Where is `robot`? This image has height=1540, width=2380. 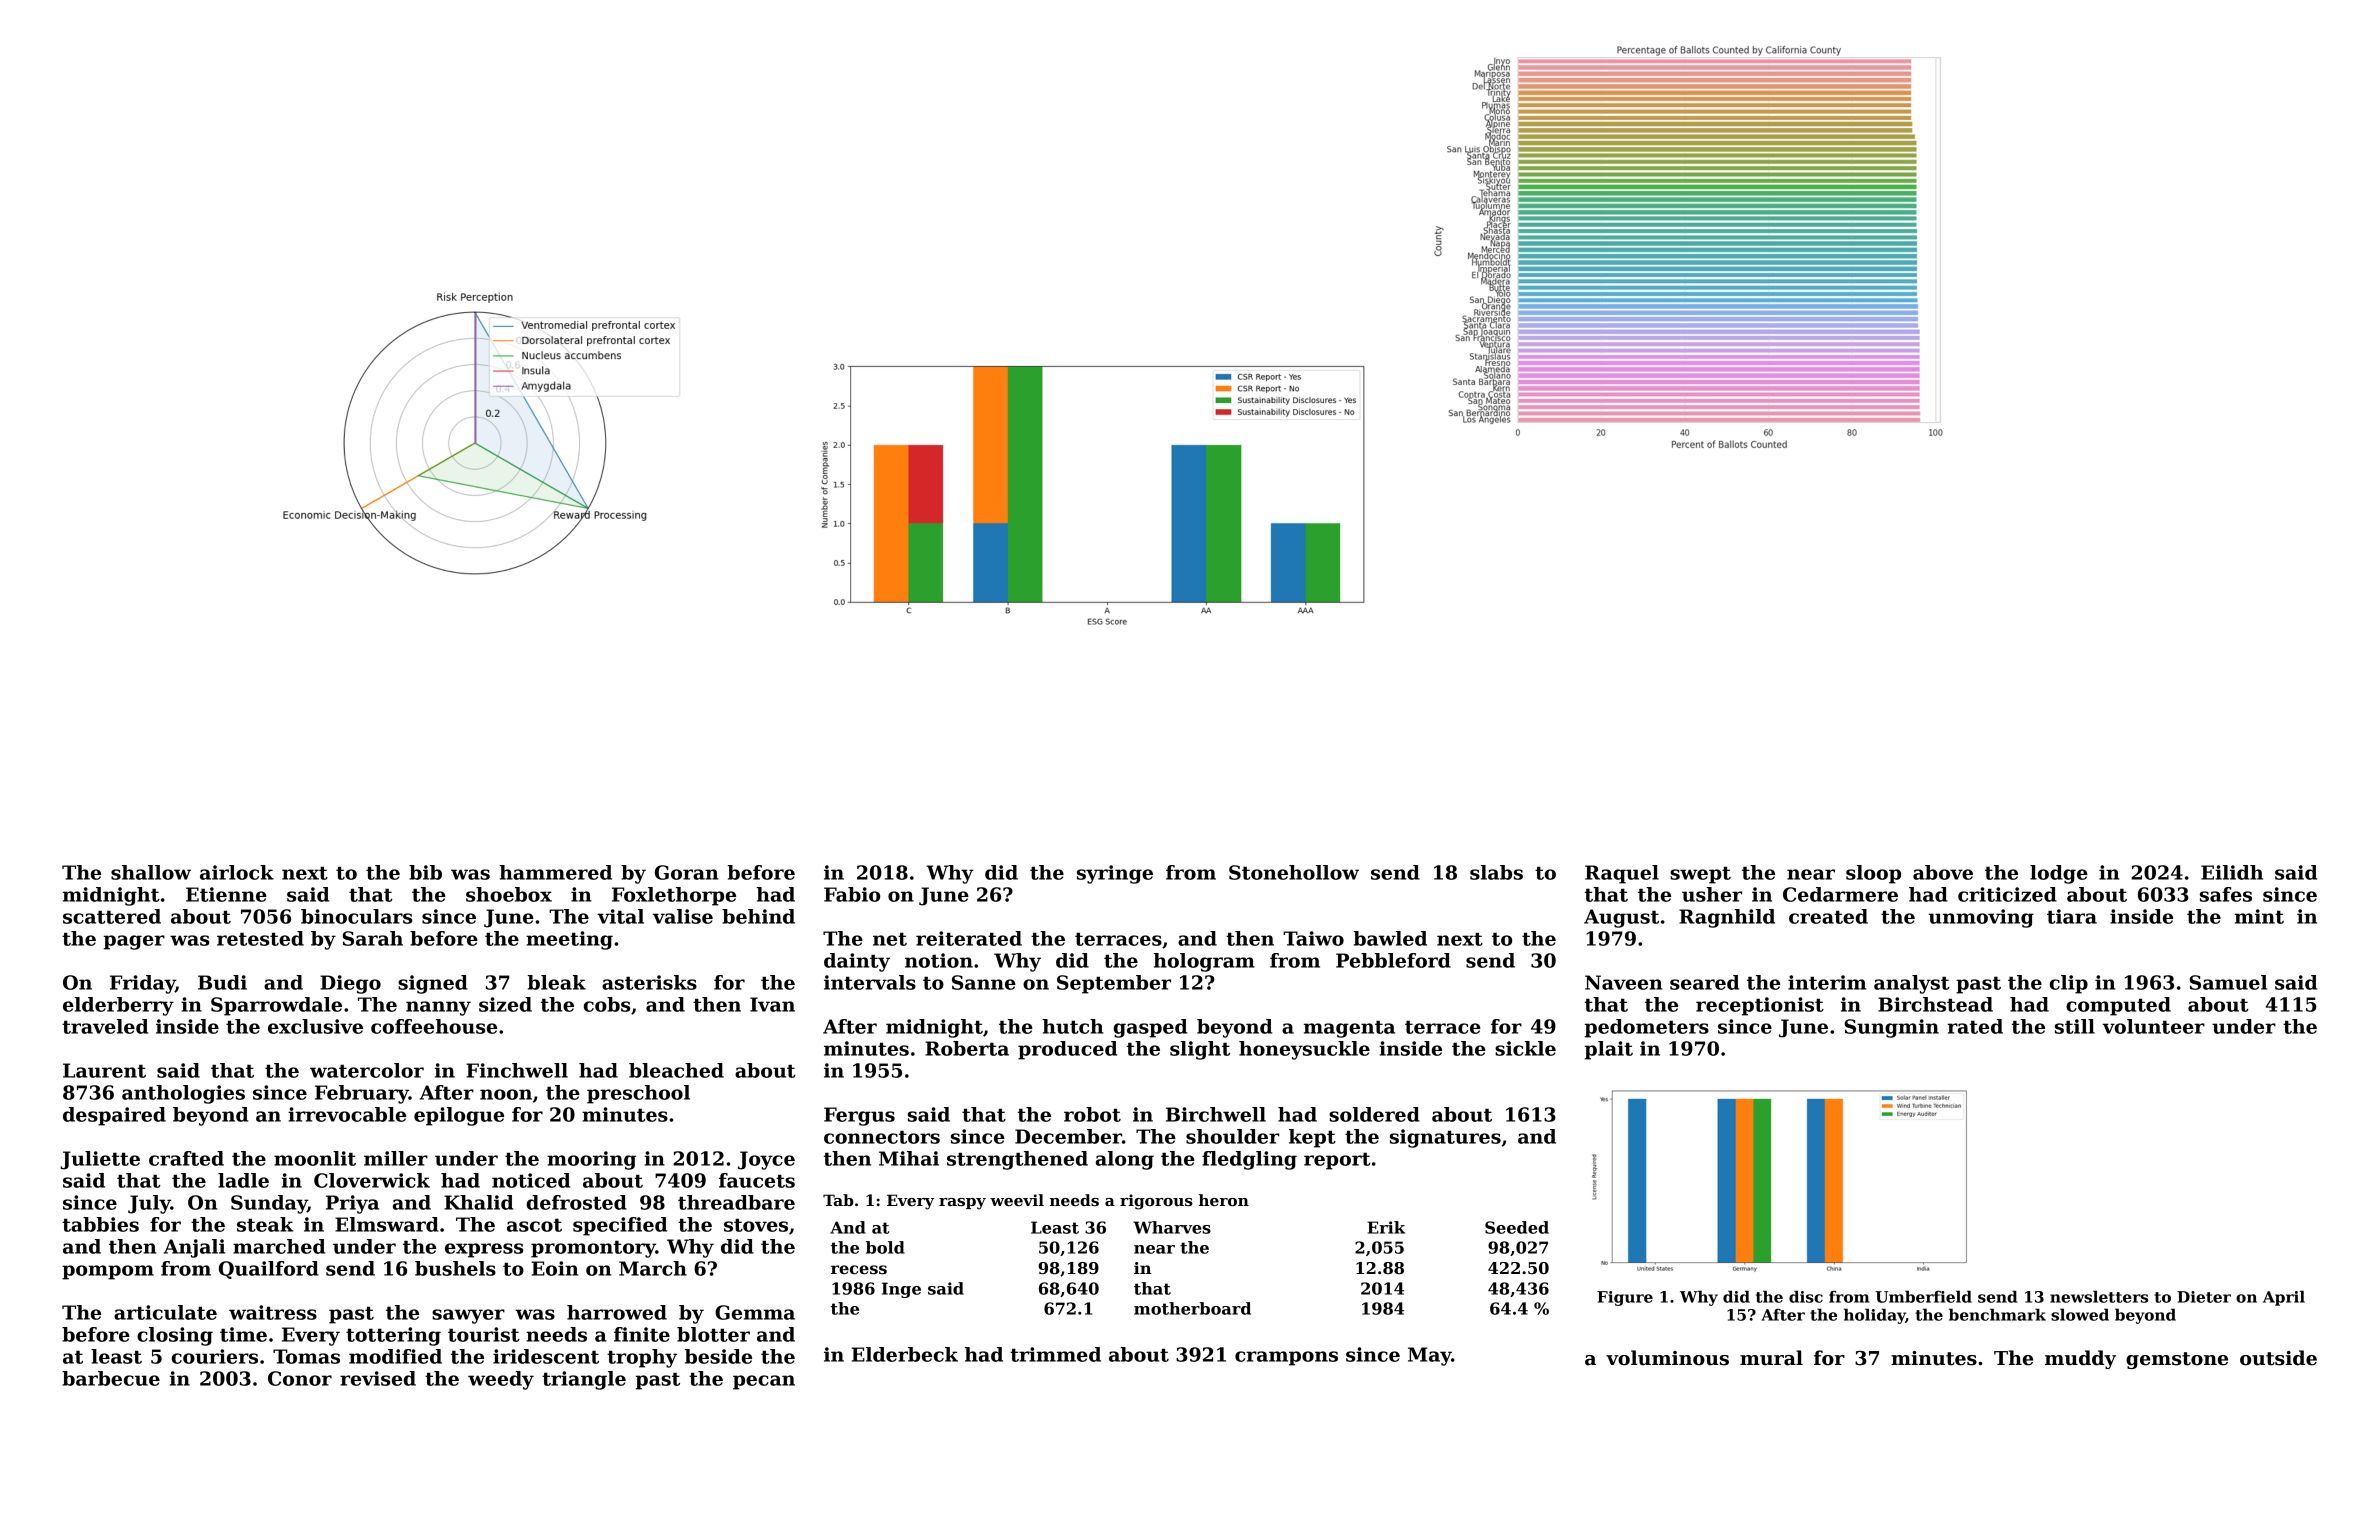
robot is located at coordinates (1092, 1114).
